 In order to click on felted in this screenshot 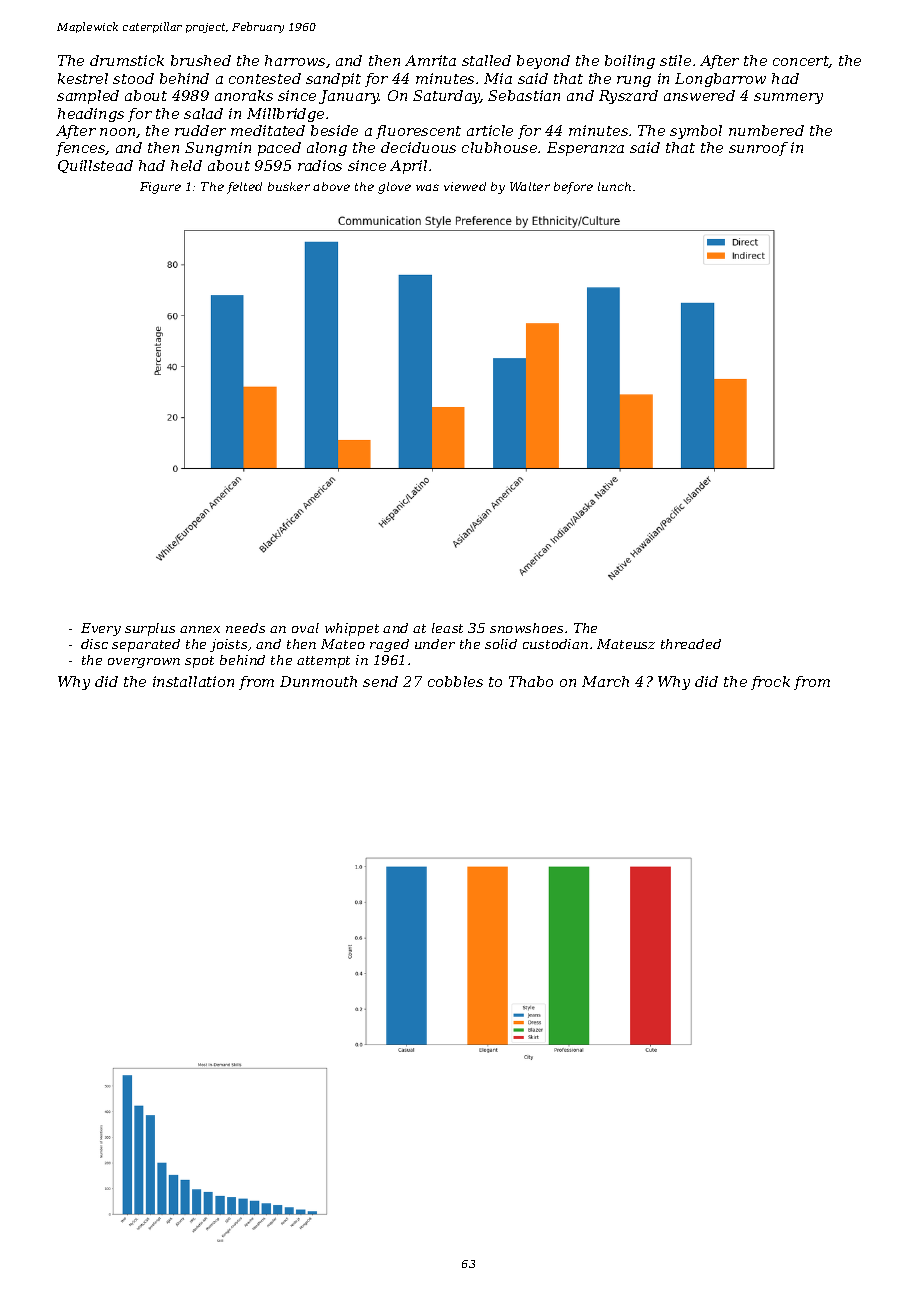, I will do `click(244, 188)`.
